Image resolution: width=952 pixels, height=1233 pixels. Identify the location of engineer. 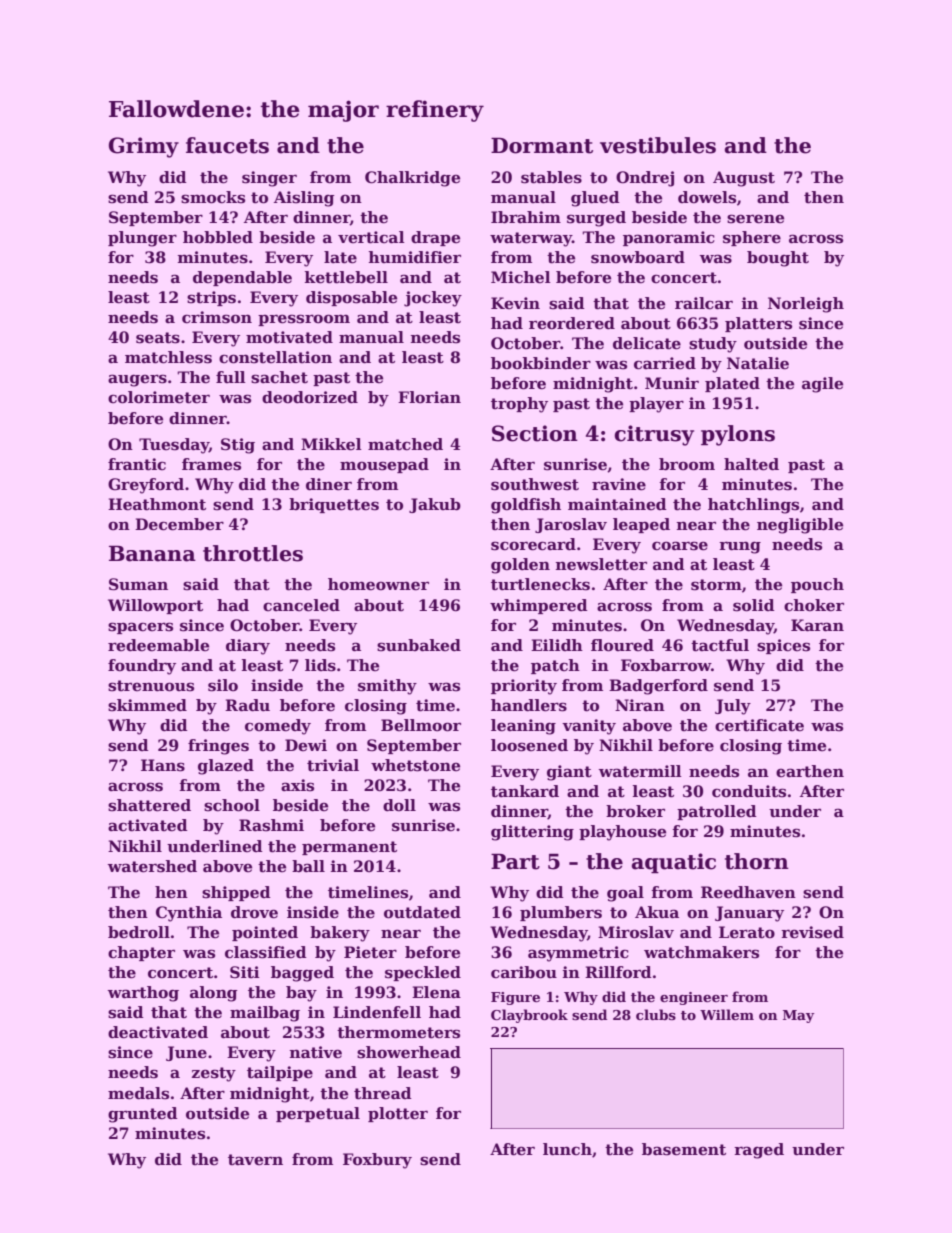
(694, 998).
